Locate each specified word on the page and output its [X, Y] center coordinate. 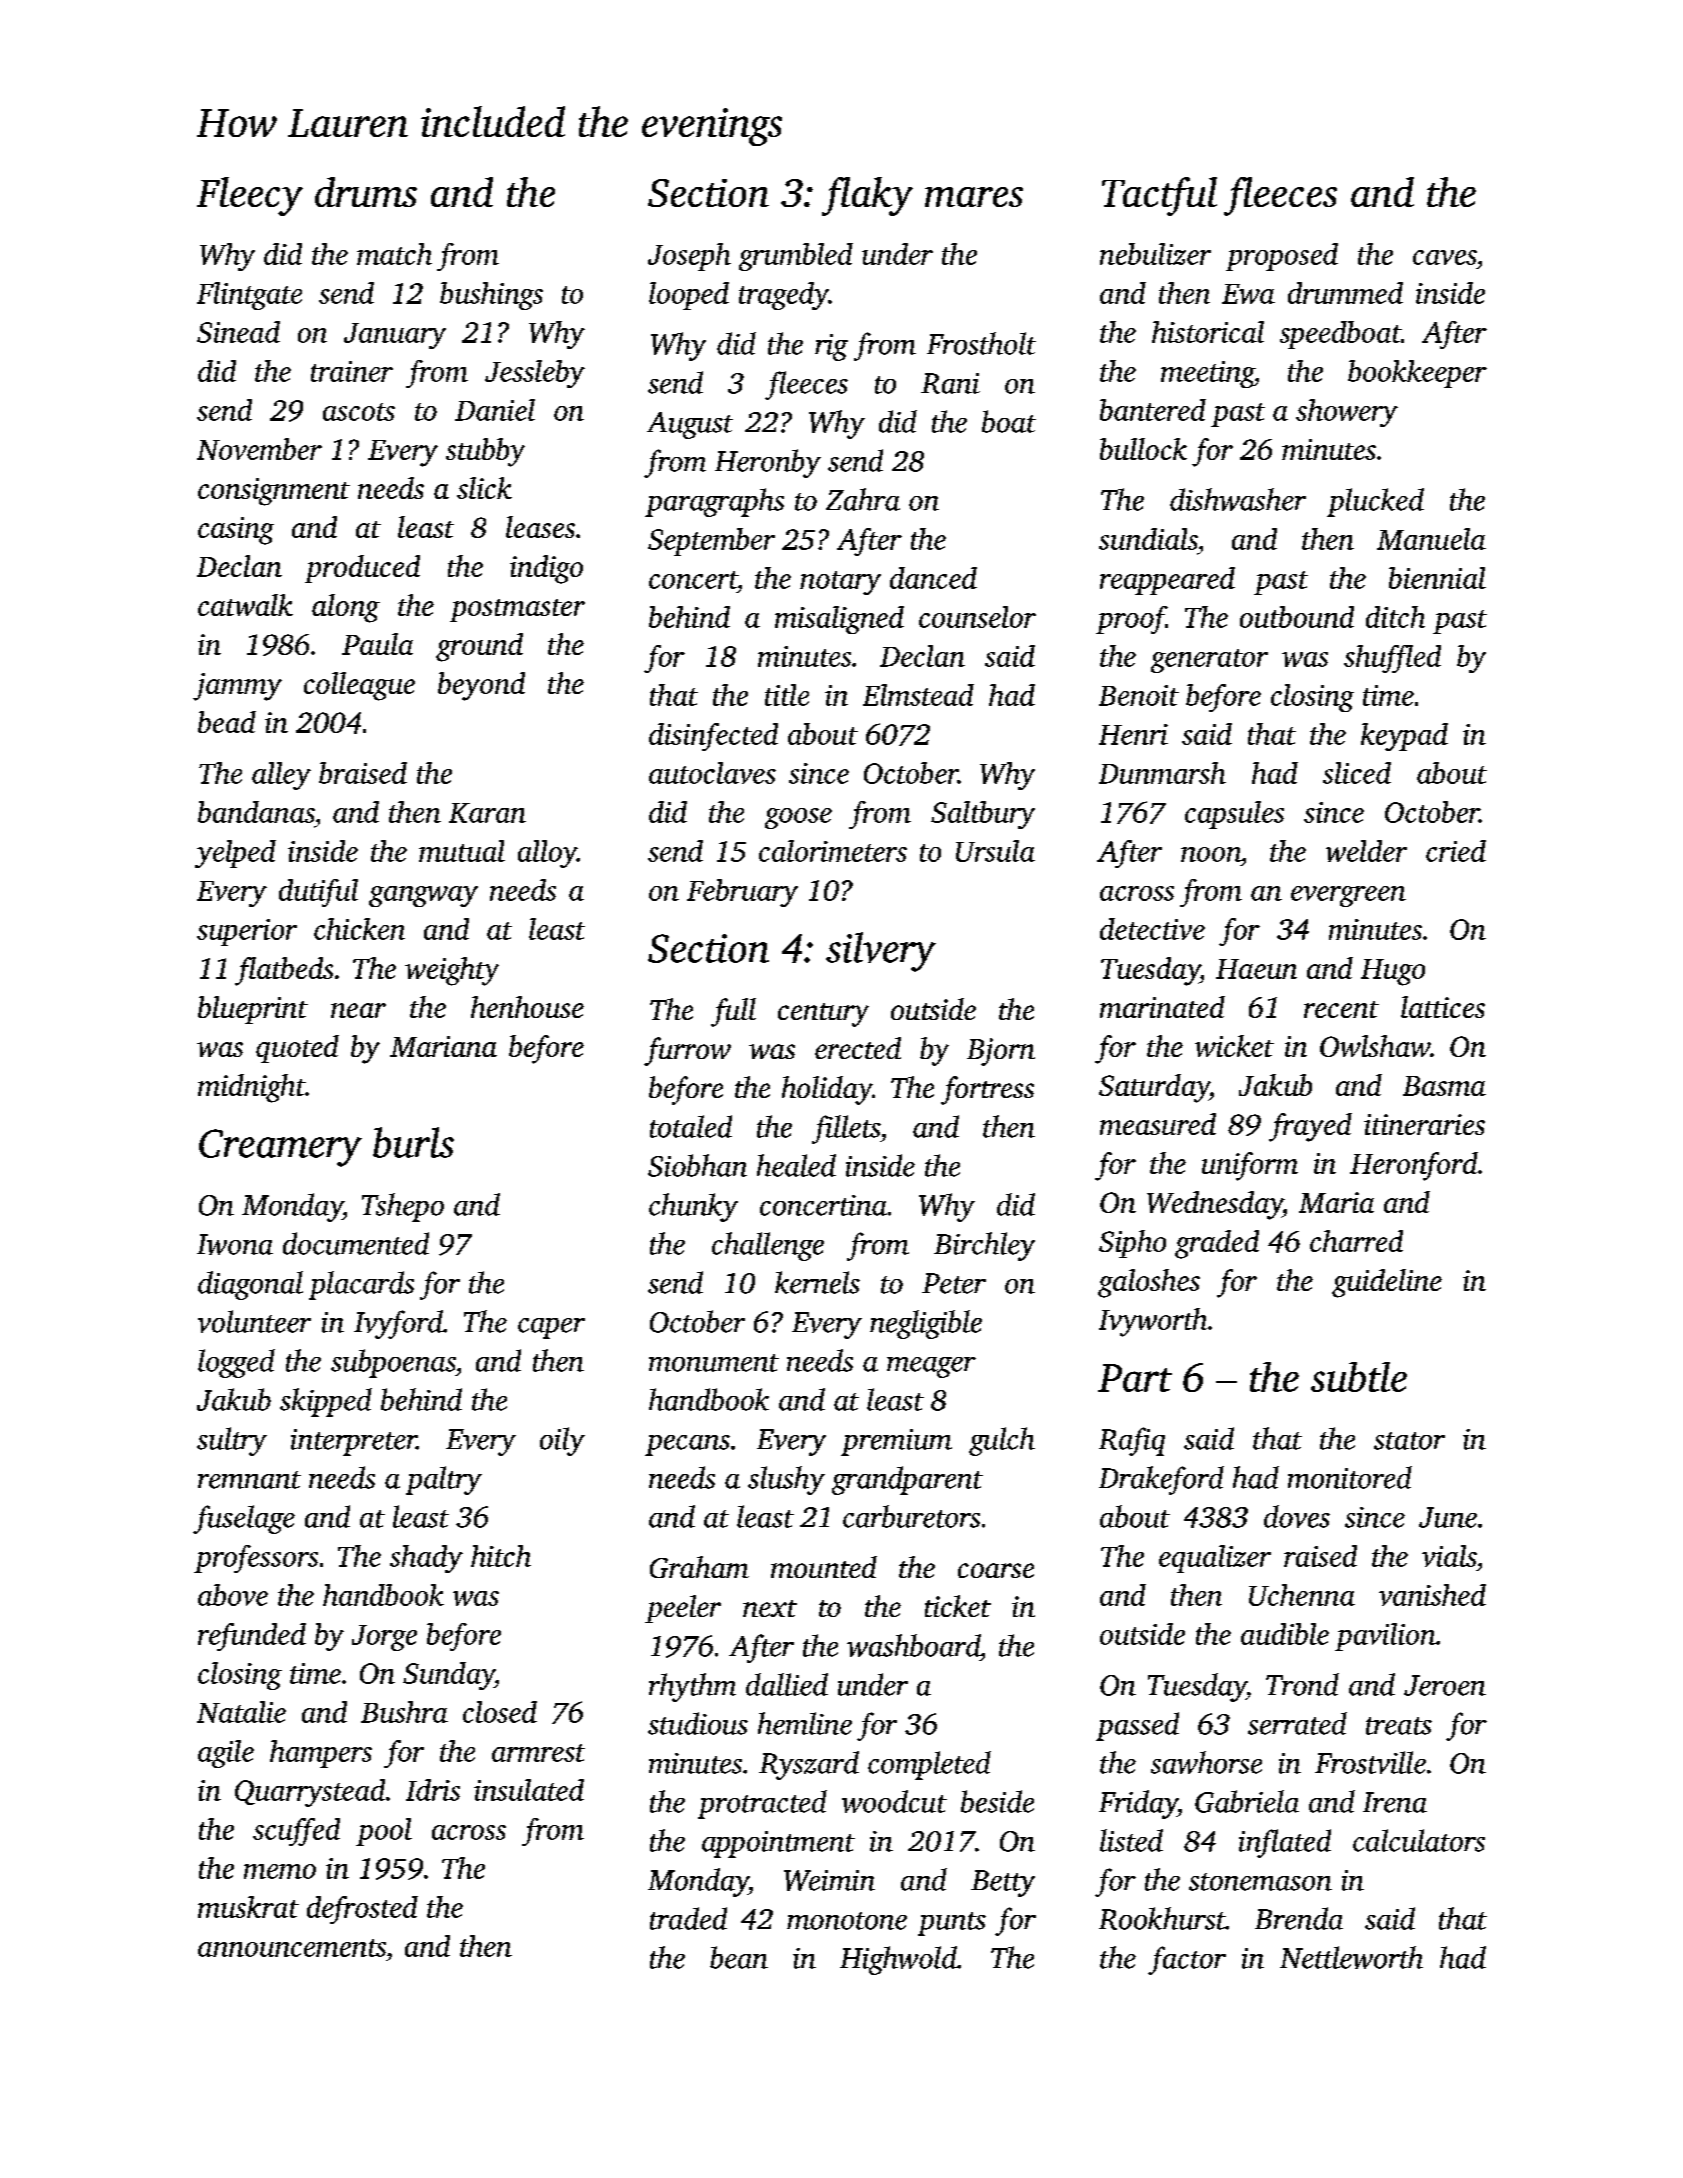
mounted [824, 1567]
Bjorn [1001, 1052]
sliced [1357, 773]
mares [974, 197]
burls [413, 1142]
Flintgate [249, 296]
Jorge [384, 1638]
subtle [1359, 1377]
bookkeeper [1417, 374]
